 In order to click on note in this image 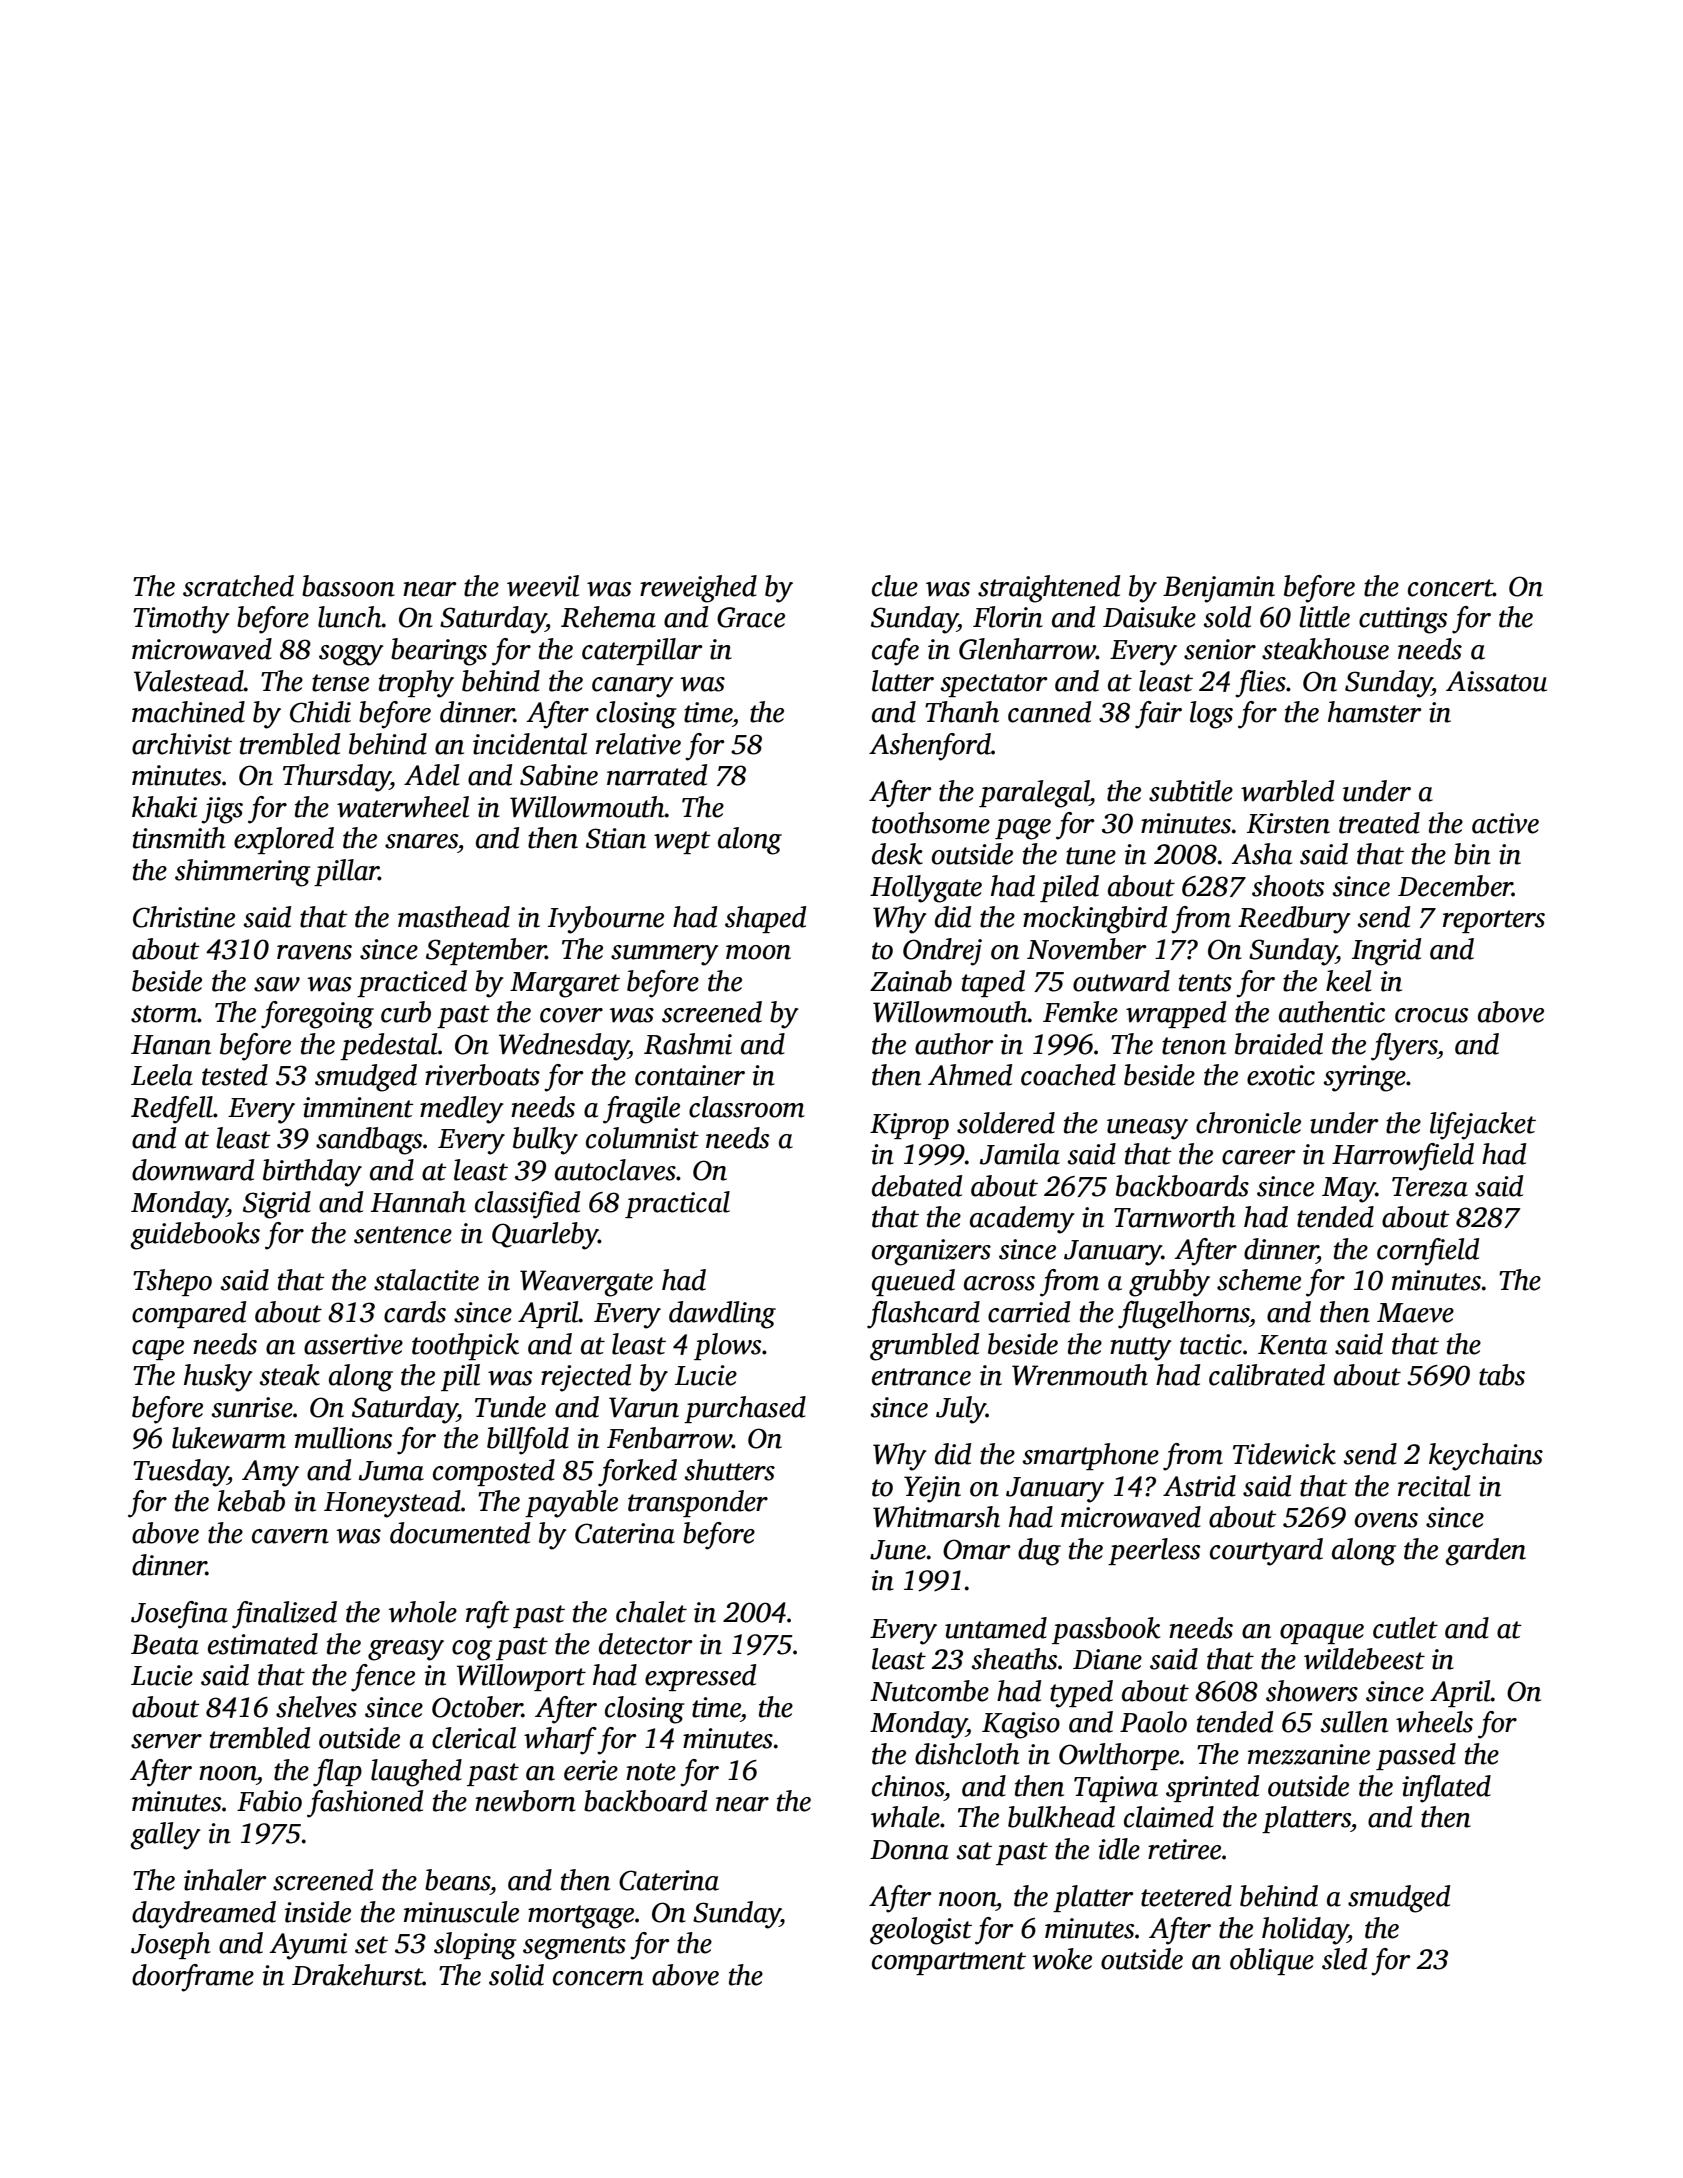, I will do `click(651, 1772)`.
